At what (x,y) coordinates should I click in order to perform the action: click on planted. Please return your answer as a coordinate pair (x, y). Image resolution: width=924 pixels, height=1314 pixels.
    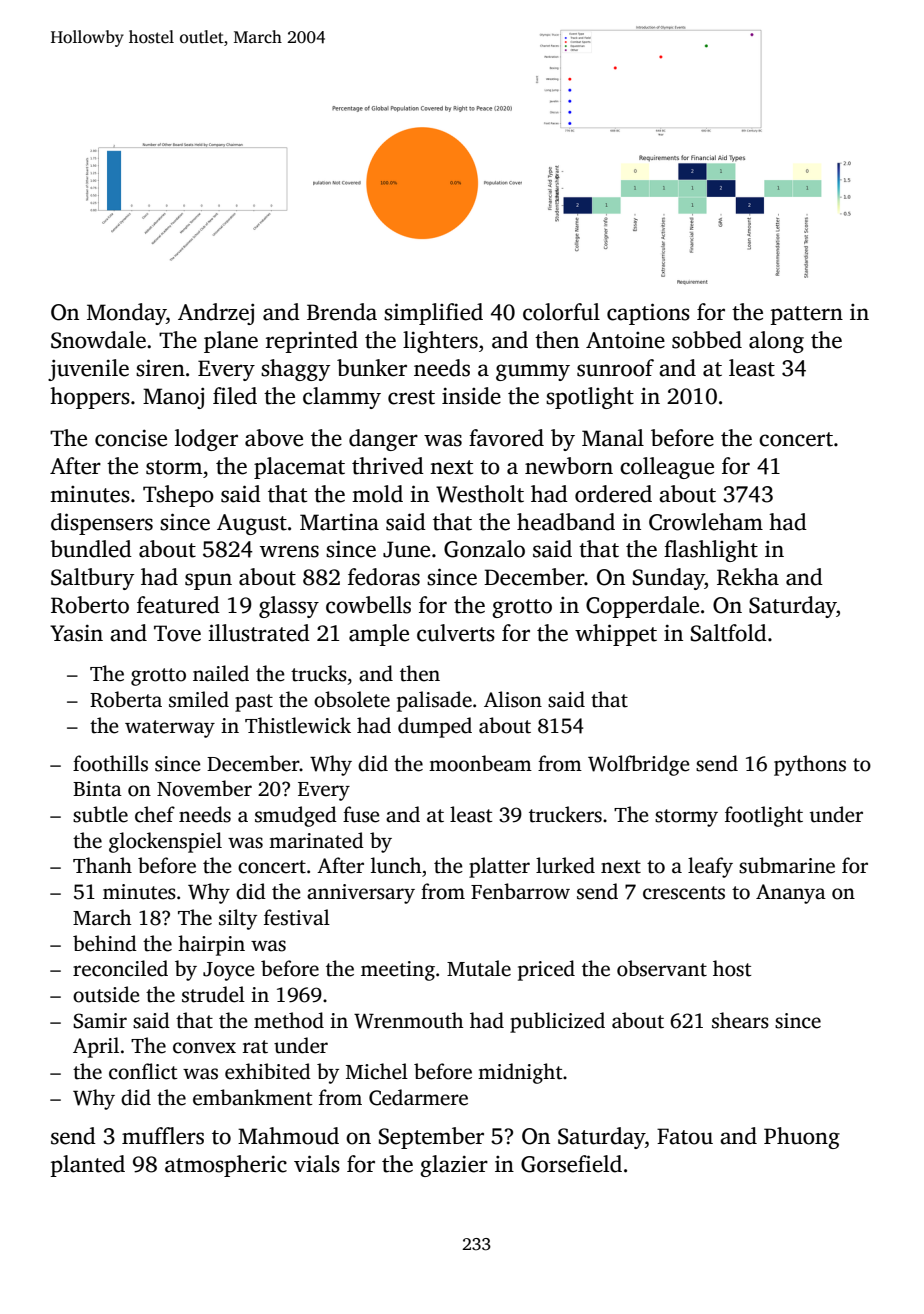
    Looking at the image, I should click on (87, 1166).
